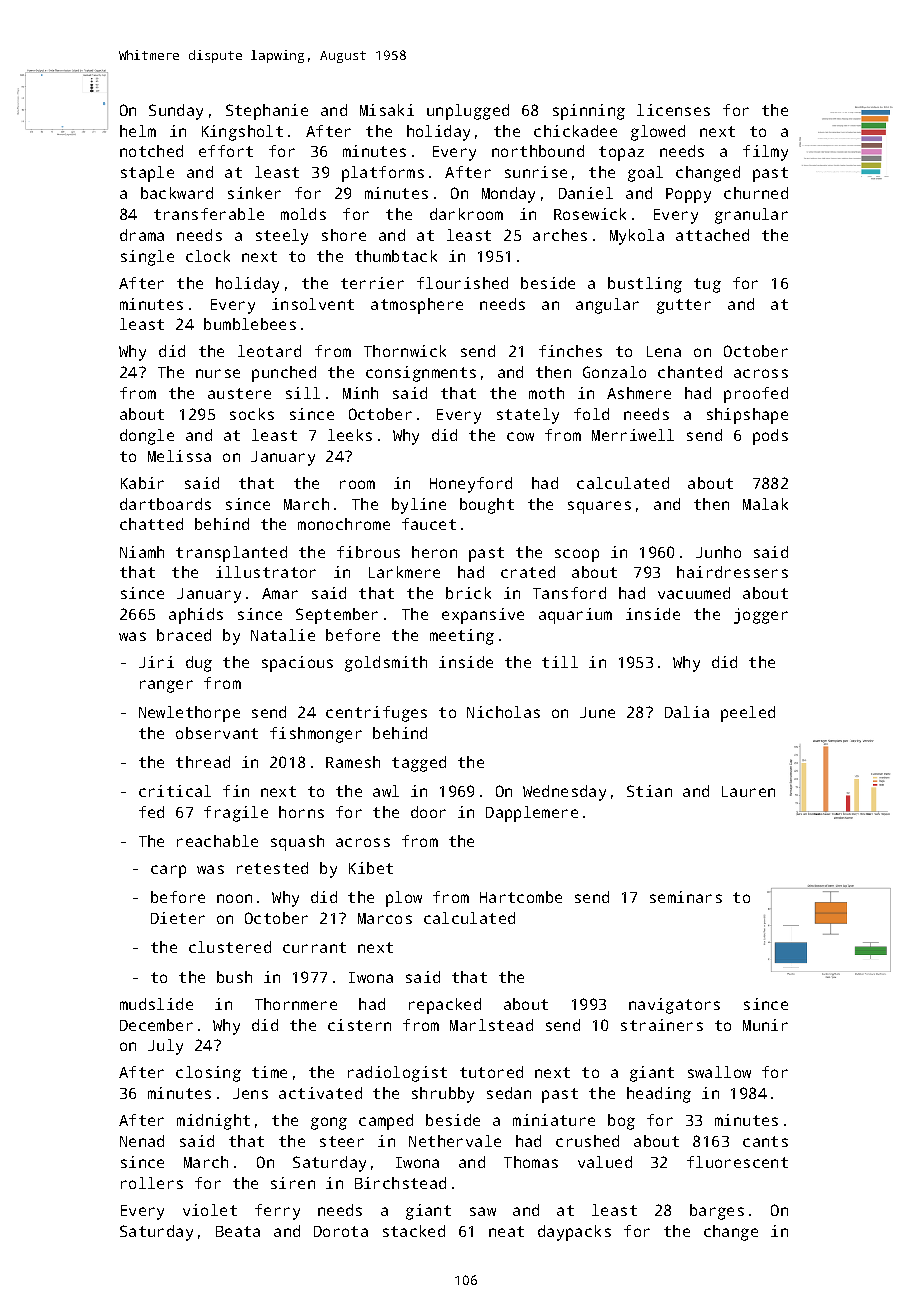 This document has height=1316, width=908. Describe the element at coordinates (142, 235) in the document. I see `drama` at that location.
